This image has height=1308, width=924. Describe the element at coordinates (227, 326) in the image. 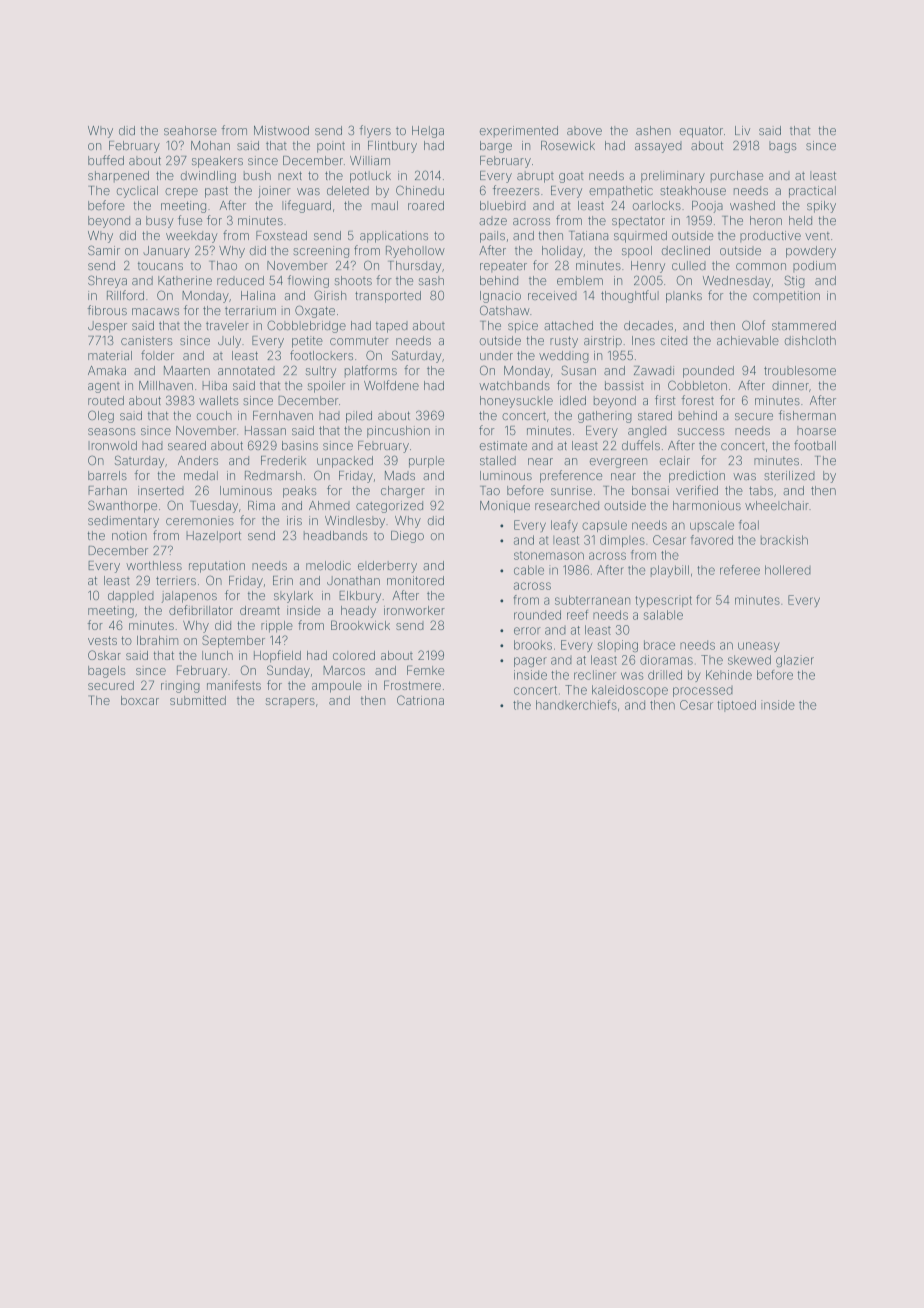

I see `traveler` at that location.
